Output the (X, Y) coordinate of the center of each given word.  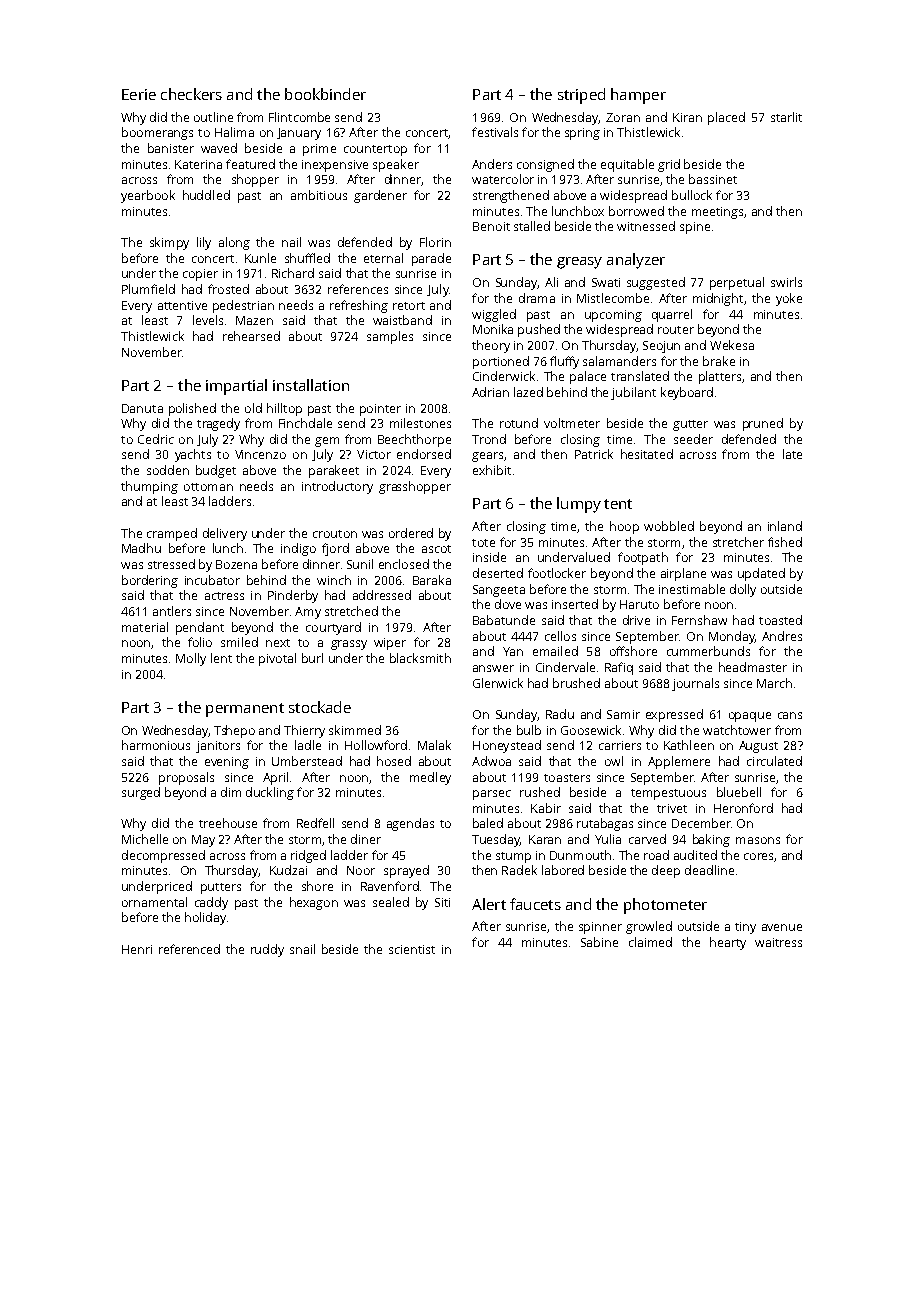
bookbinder (325, 94)
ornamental (154, 902)
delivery (225, 534)
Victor (374, 454)
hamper (638, 96)
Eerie (139, 94)
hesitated (647, 454)
